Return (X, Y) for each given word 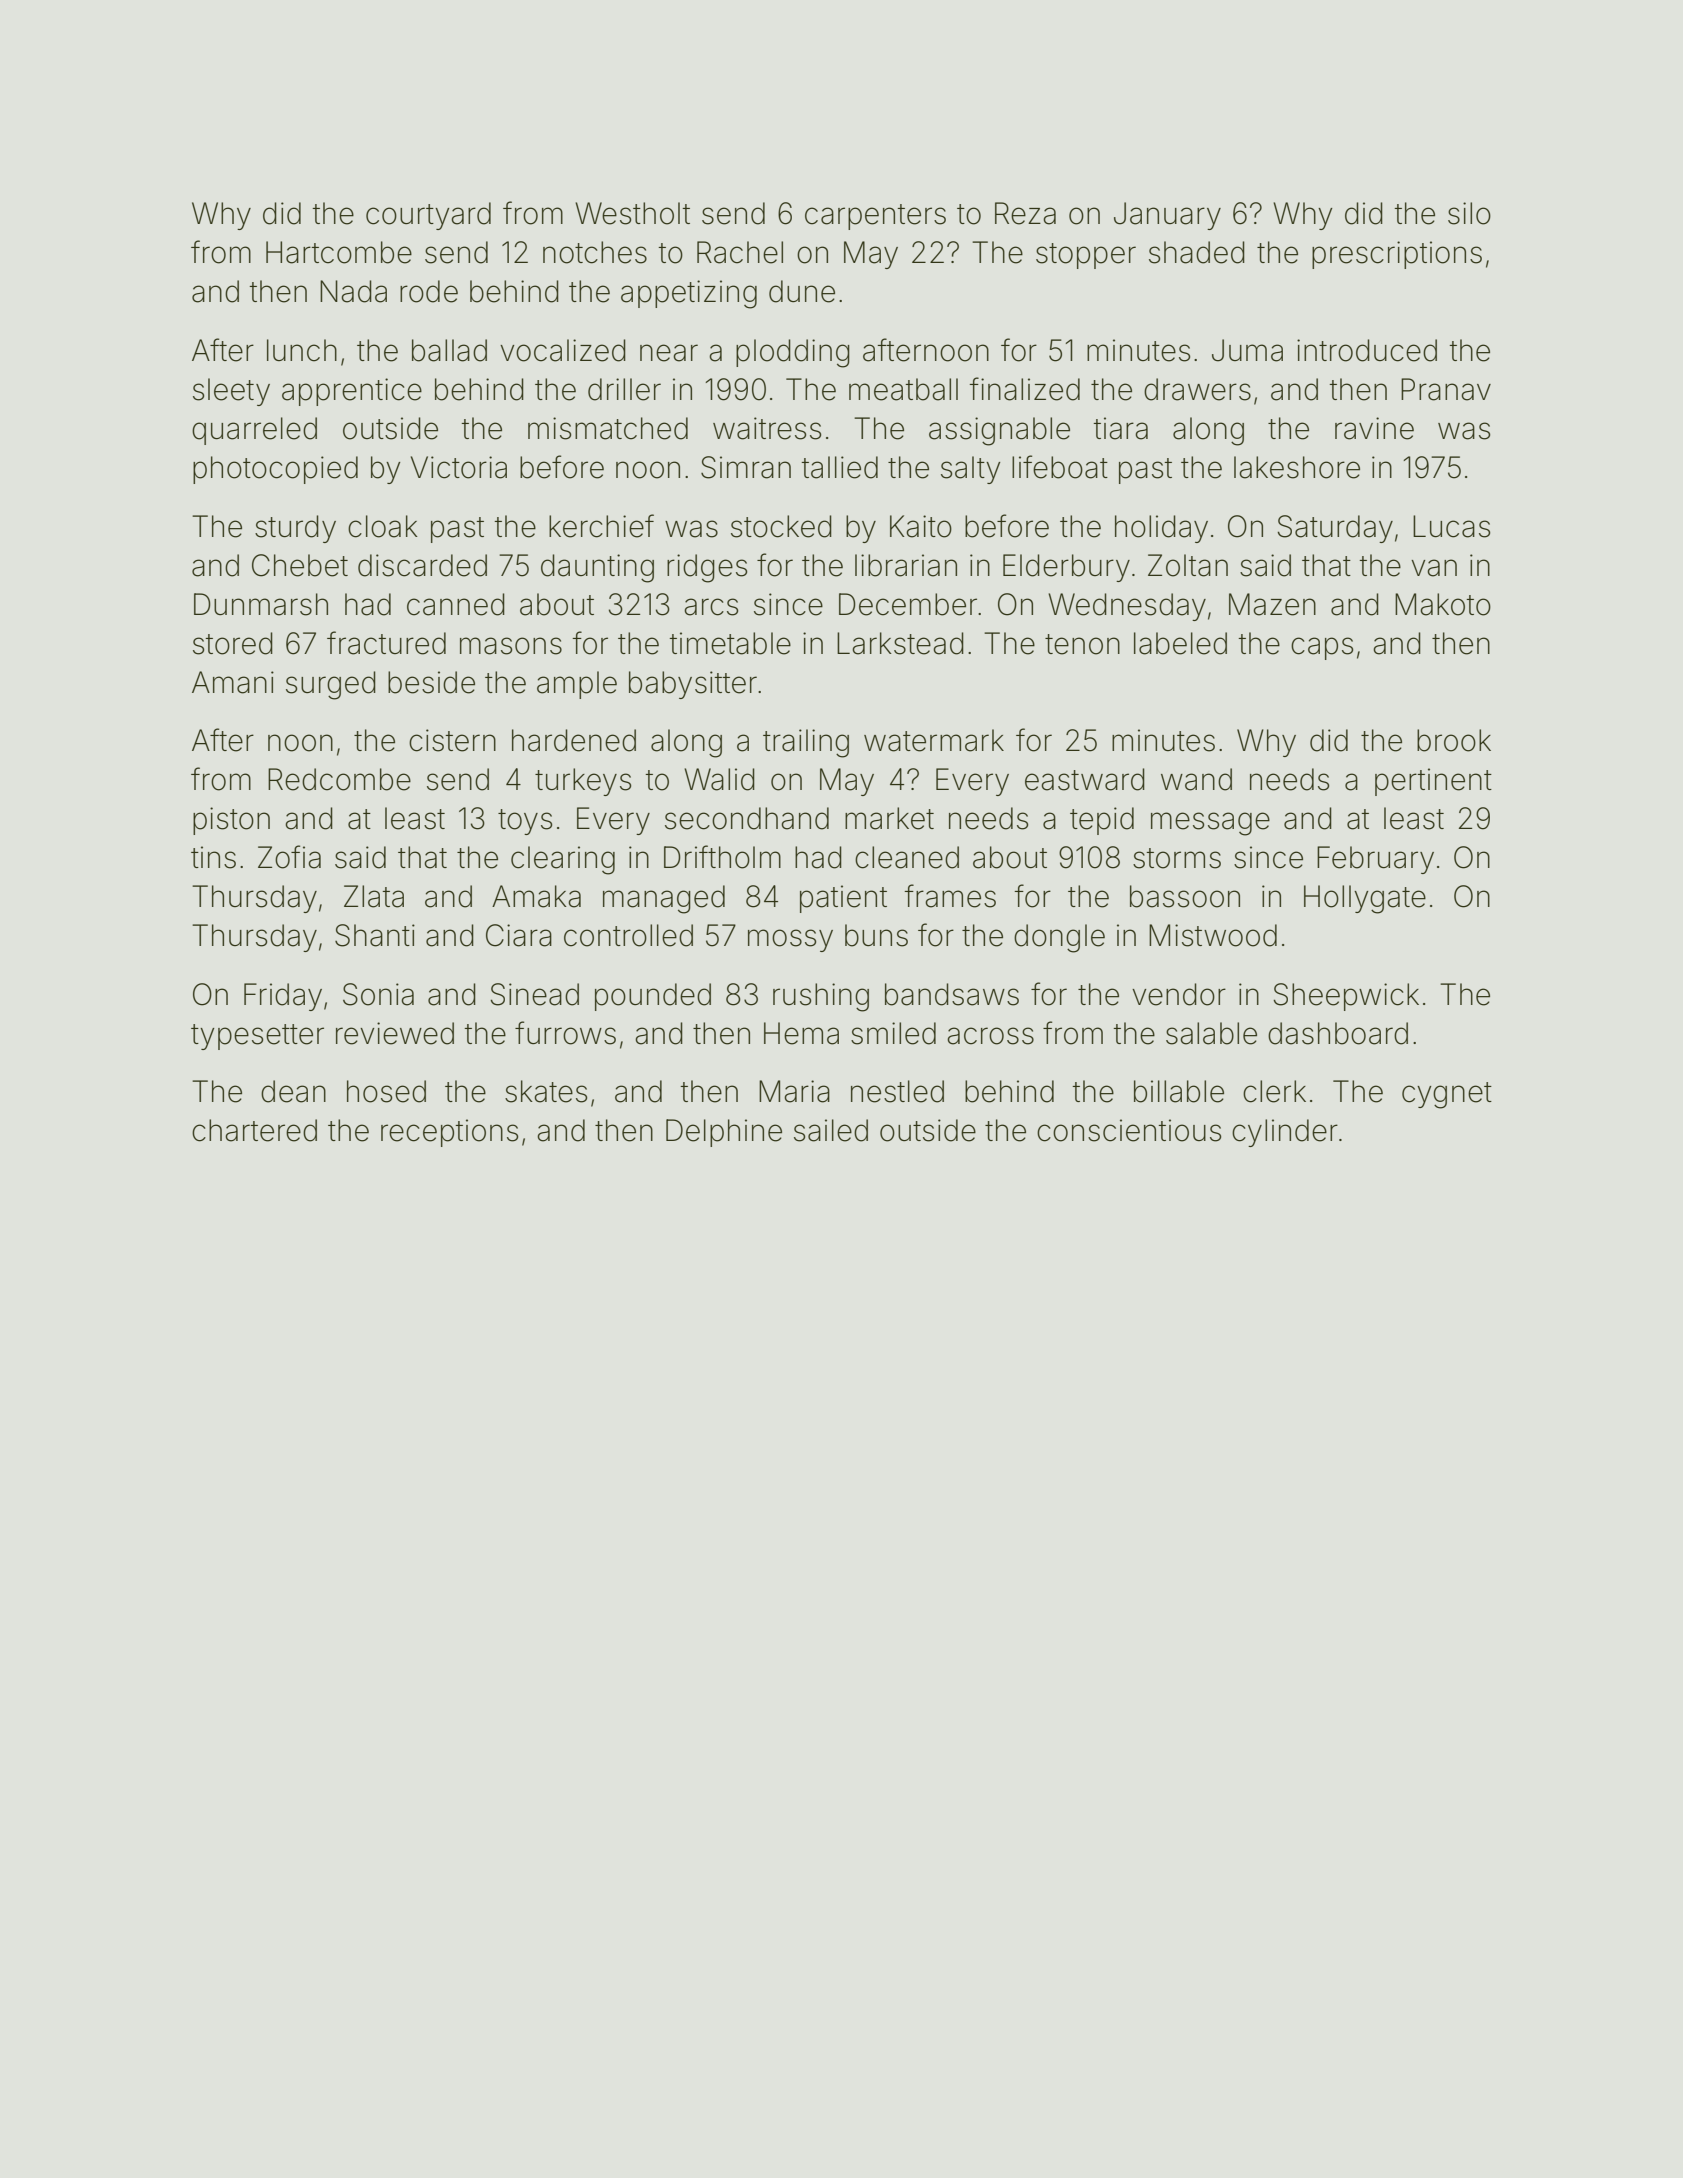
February (1375, 860)
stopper (1086, 256)
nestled (897, 1091)
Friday (283, 997)
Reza (1025, 213)
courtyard (428, 216)
